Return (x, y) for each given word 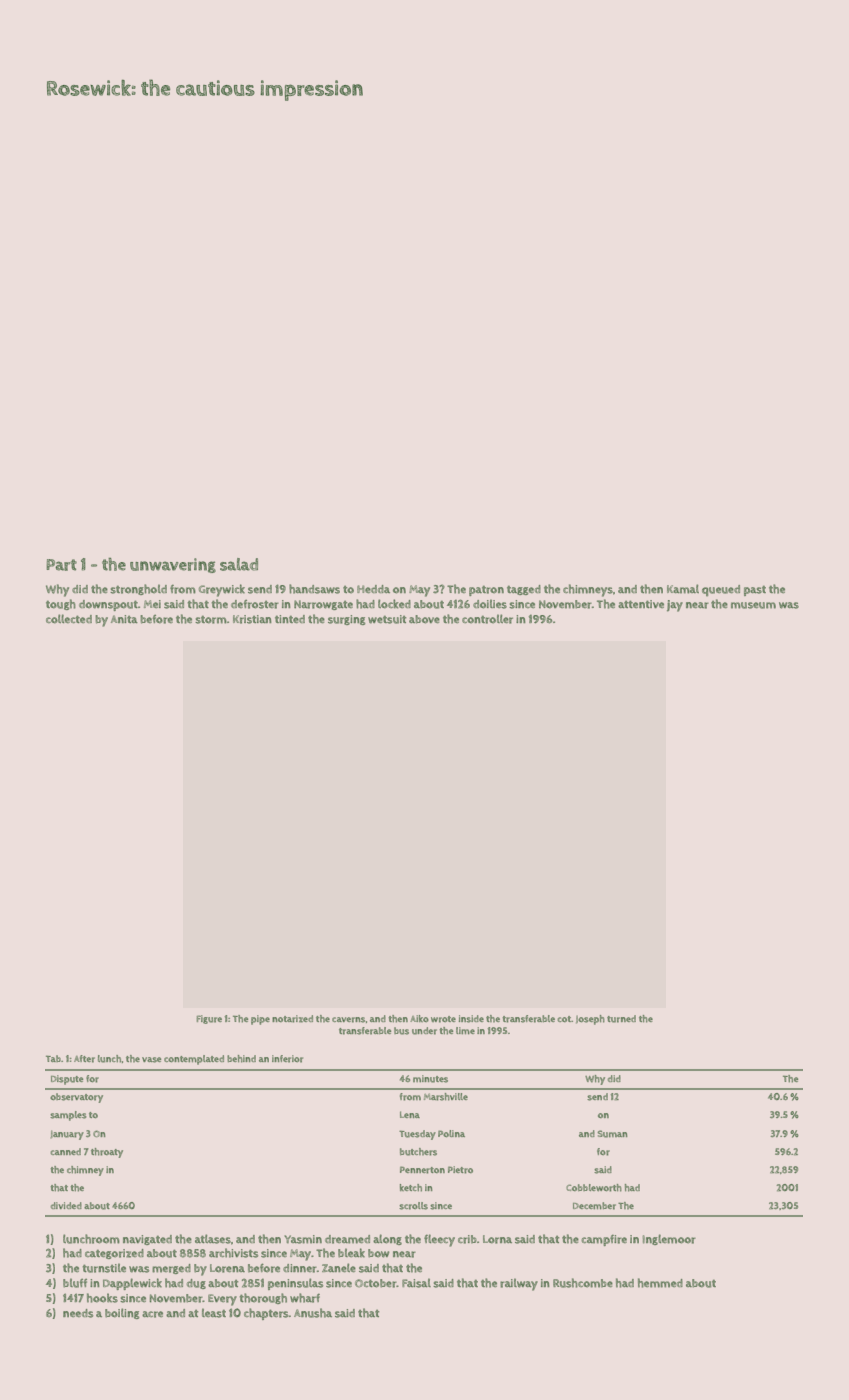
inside (471, 1019)
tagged (524, 590)
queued (721, 590)
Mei (152, 604)
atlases (213, 1239)
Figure (209, 1019)
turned (621, 1019)
